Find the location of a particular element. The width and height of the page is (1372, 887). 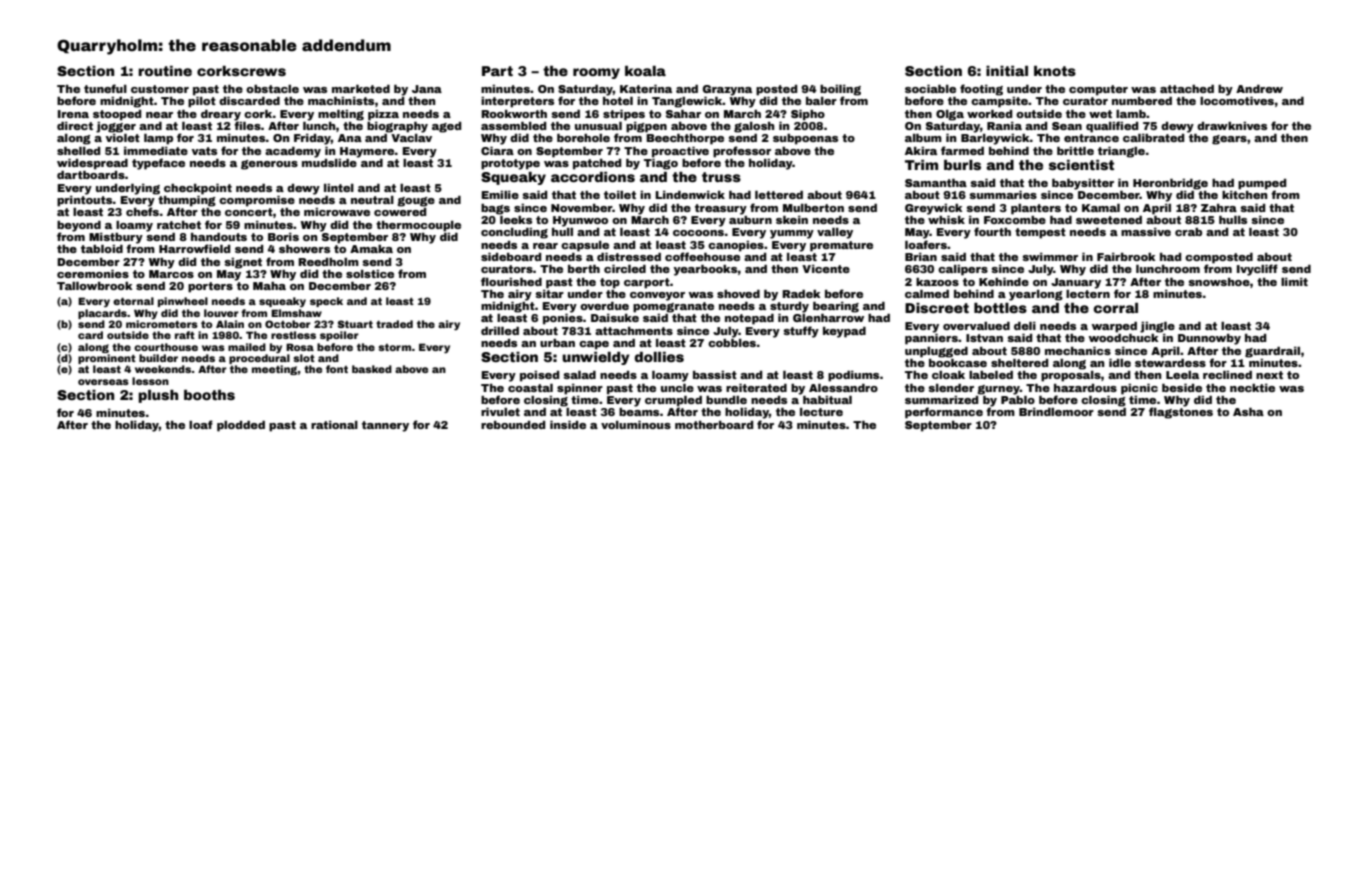

cobbles is located at coordinates (732, 343).
